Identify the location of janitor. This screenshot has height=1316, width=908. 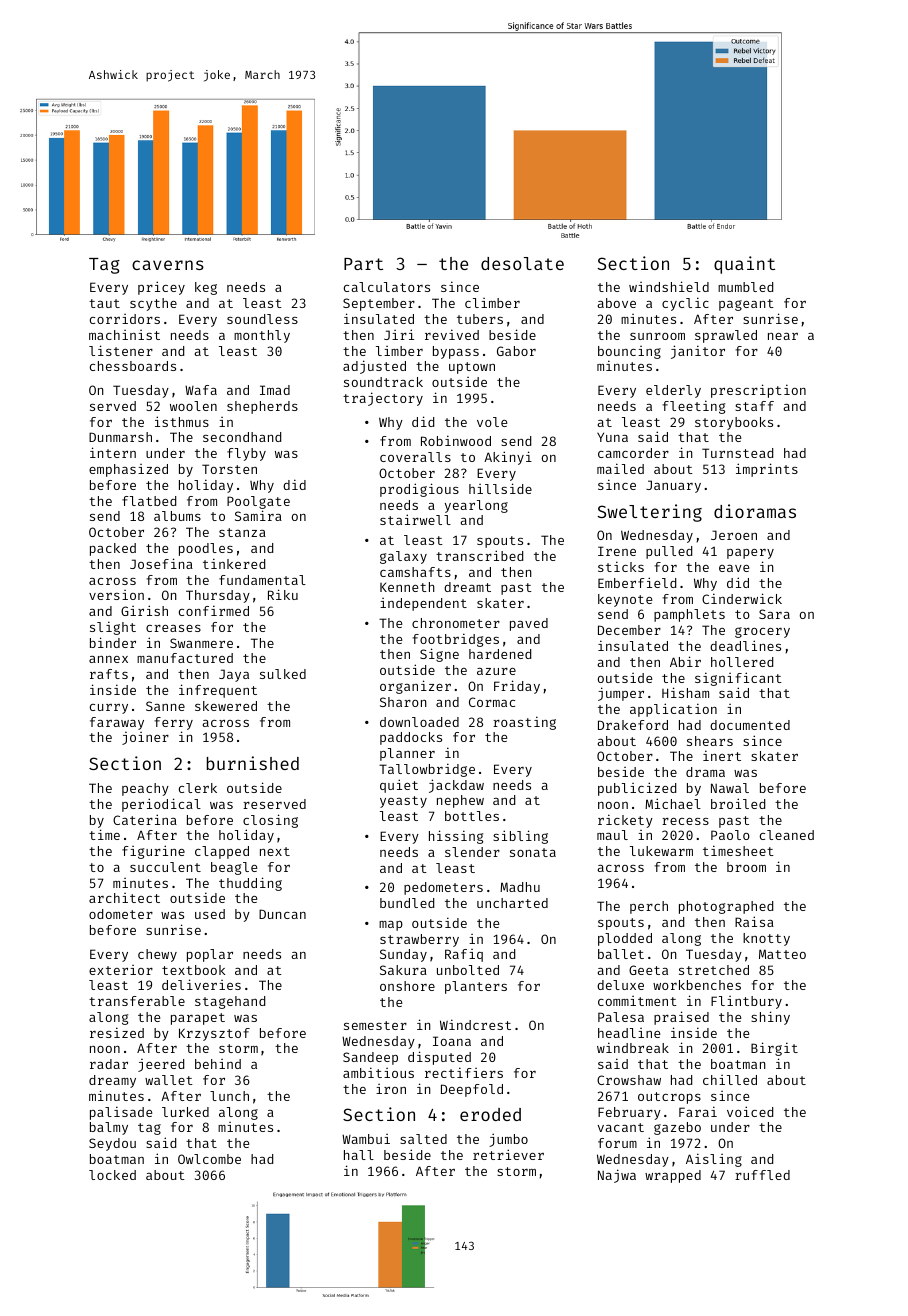
(698, 352).
